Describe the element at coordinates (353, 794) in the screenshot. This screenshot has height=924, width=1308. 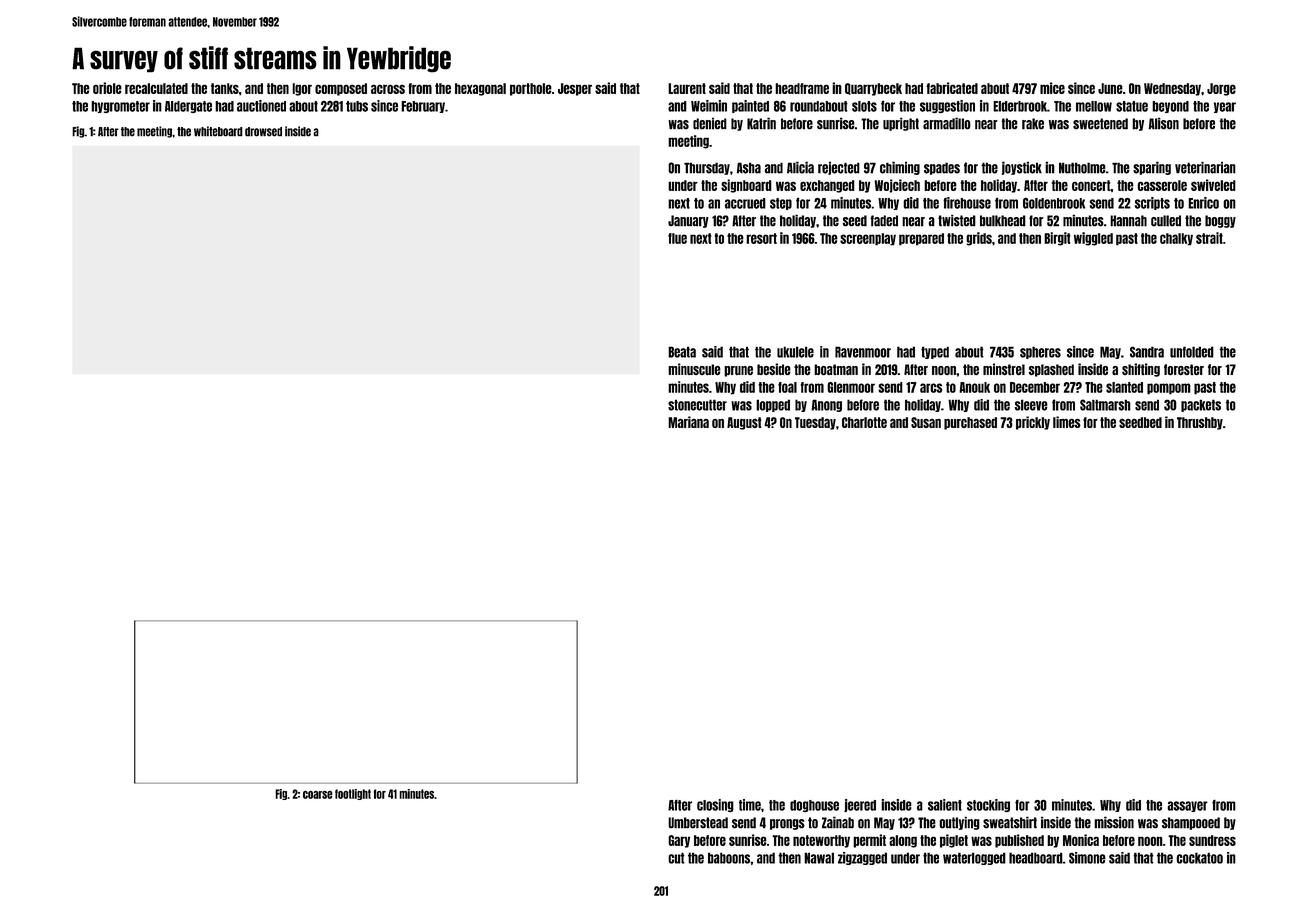
I see `footlight` at that location.
